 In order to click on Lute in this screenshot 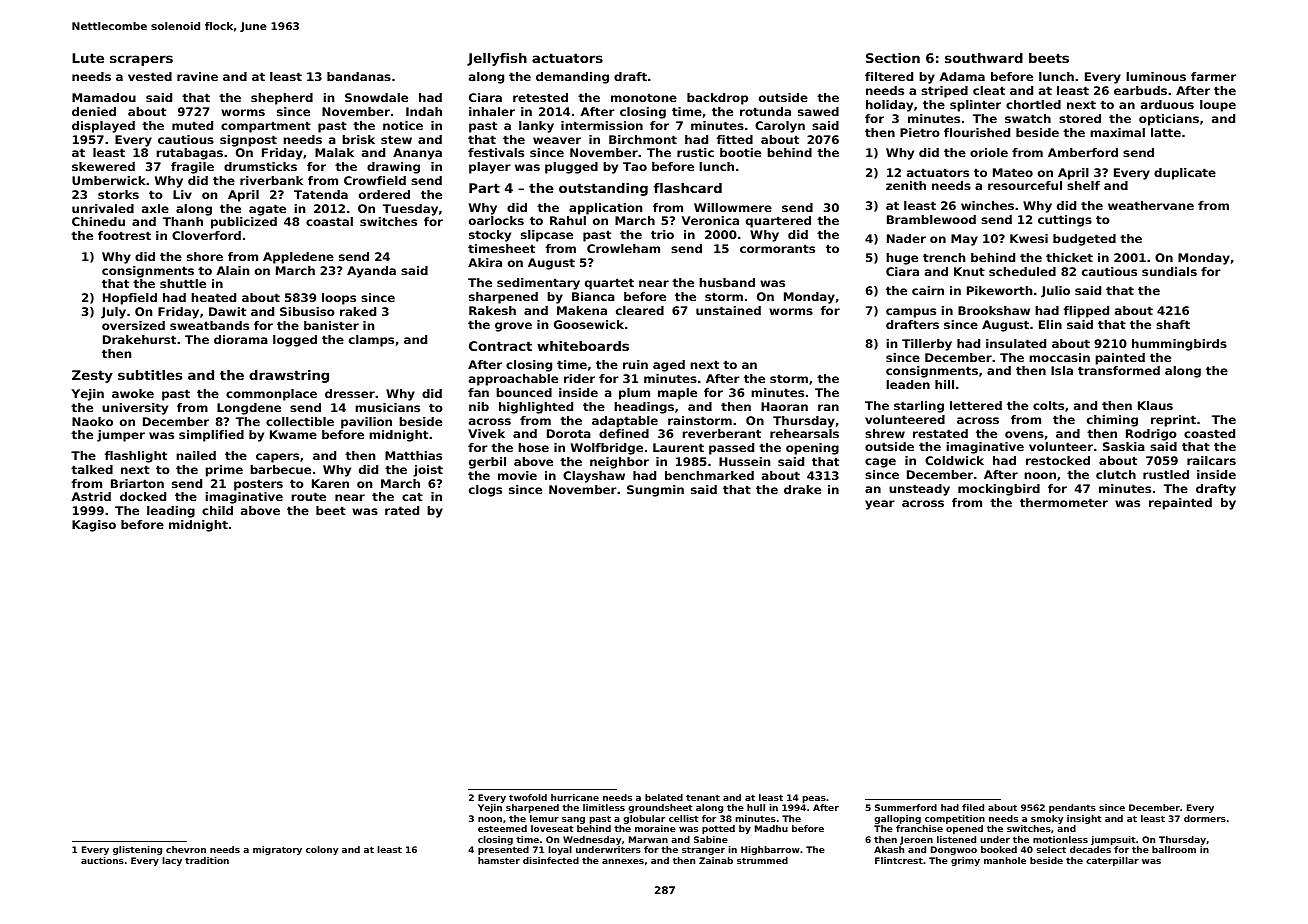, I will do `click(88, 58)`.
